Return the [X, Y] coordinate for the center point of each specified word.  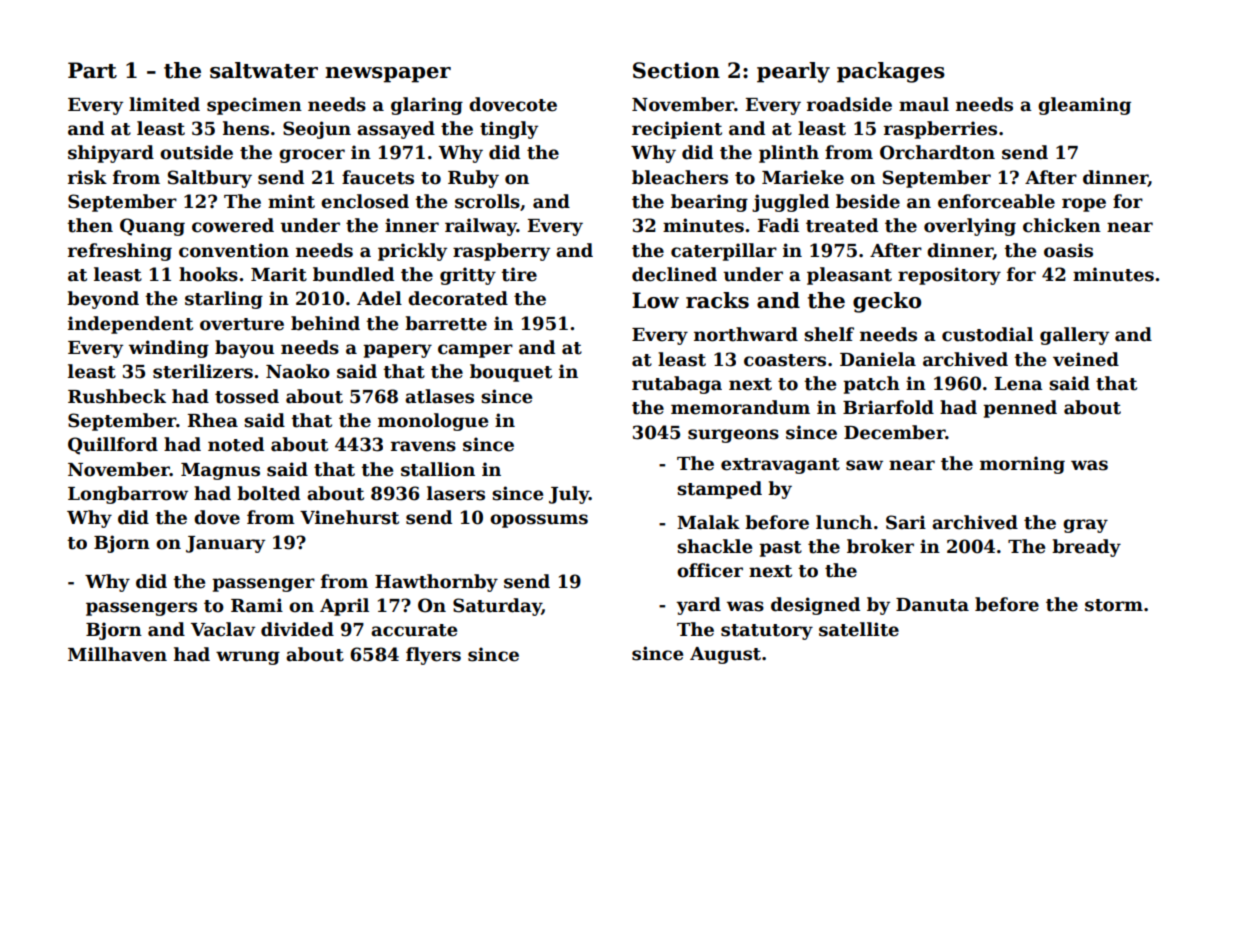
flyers [433, 656]
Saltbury [210, 179]
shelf [829, 334]
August [725, 655]
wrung [248, 658]
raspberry [501, 252]
